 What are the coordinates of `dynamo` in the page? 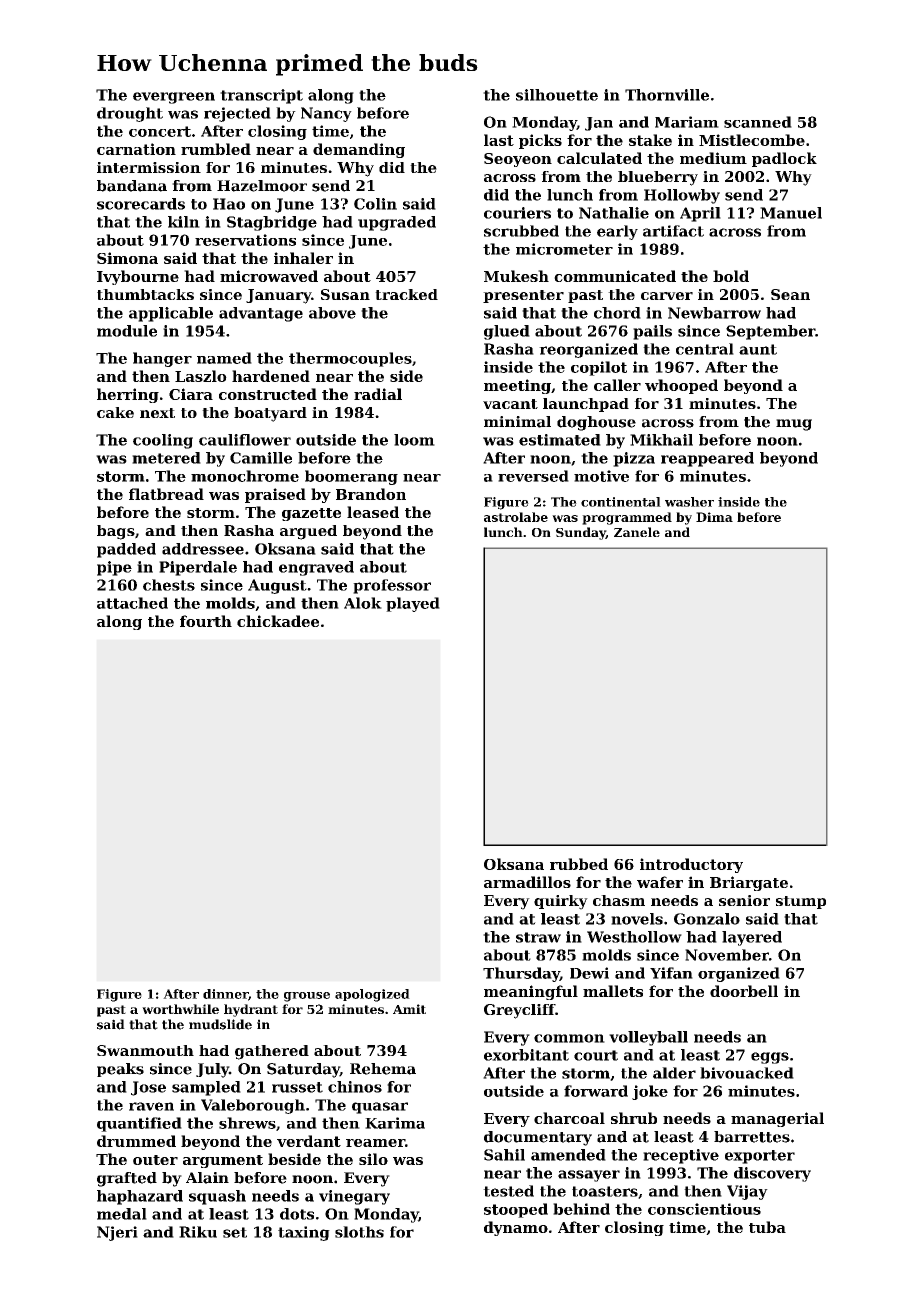 It's located at (516, 1228).
